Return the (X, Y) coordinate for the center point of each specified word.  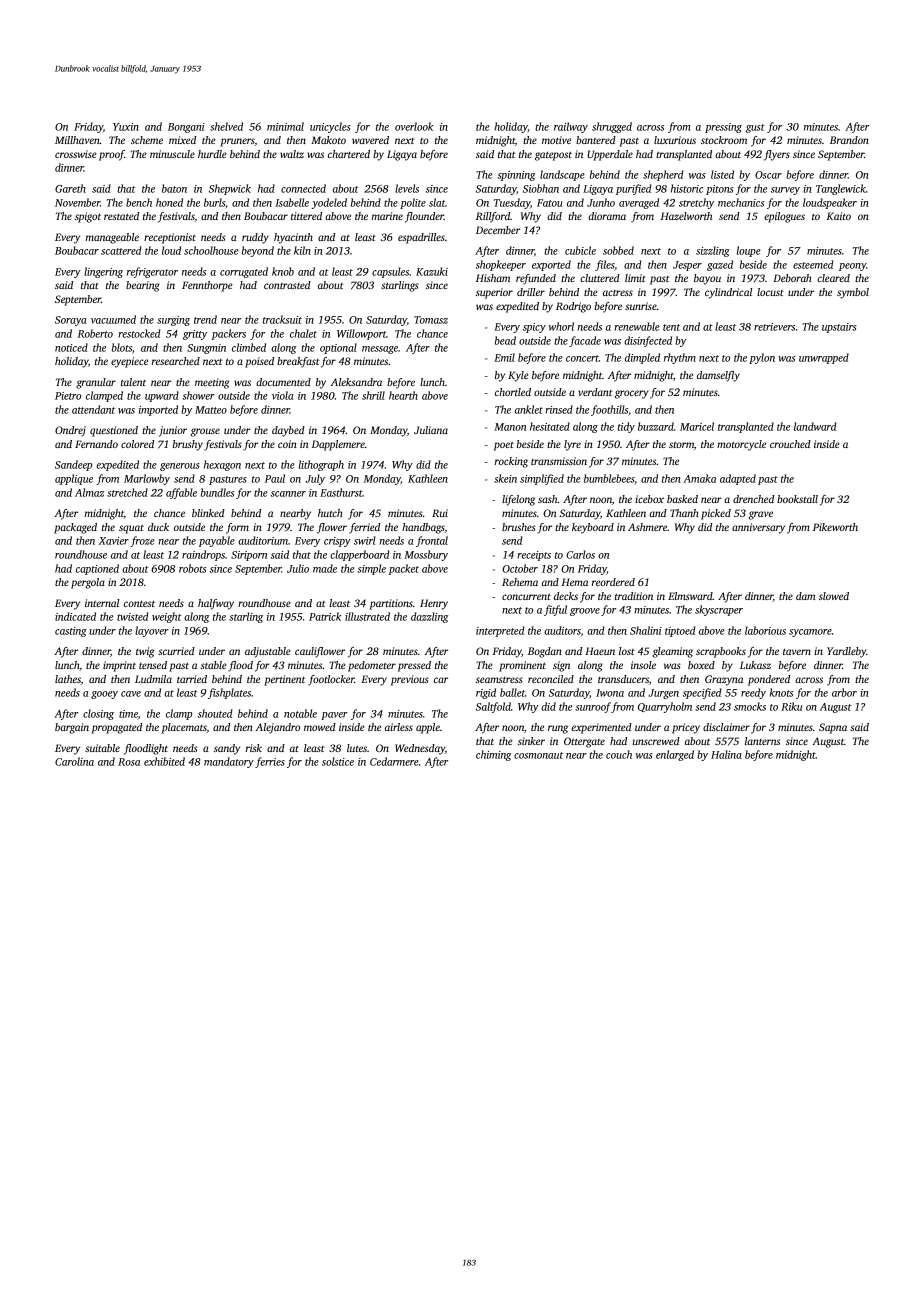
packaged (75, 528)
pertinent (284, 680)
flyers (777, 155)
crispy (337, 542)
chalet (303, 333)
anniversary (758, 528)
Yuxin (126, 127)
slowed (834, 596)
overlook (414, 126)
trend (205, 319)
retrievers (774, 327)
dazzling (429, 617)
